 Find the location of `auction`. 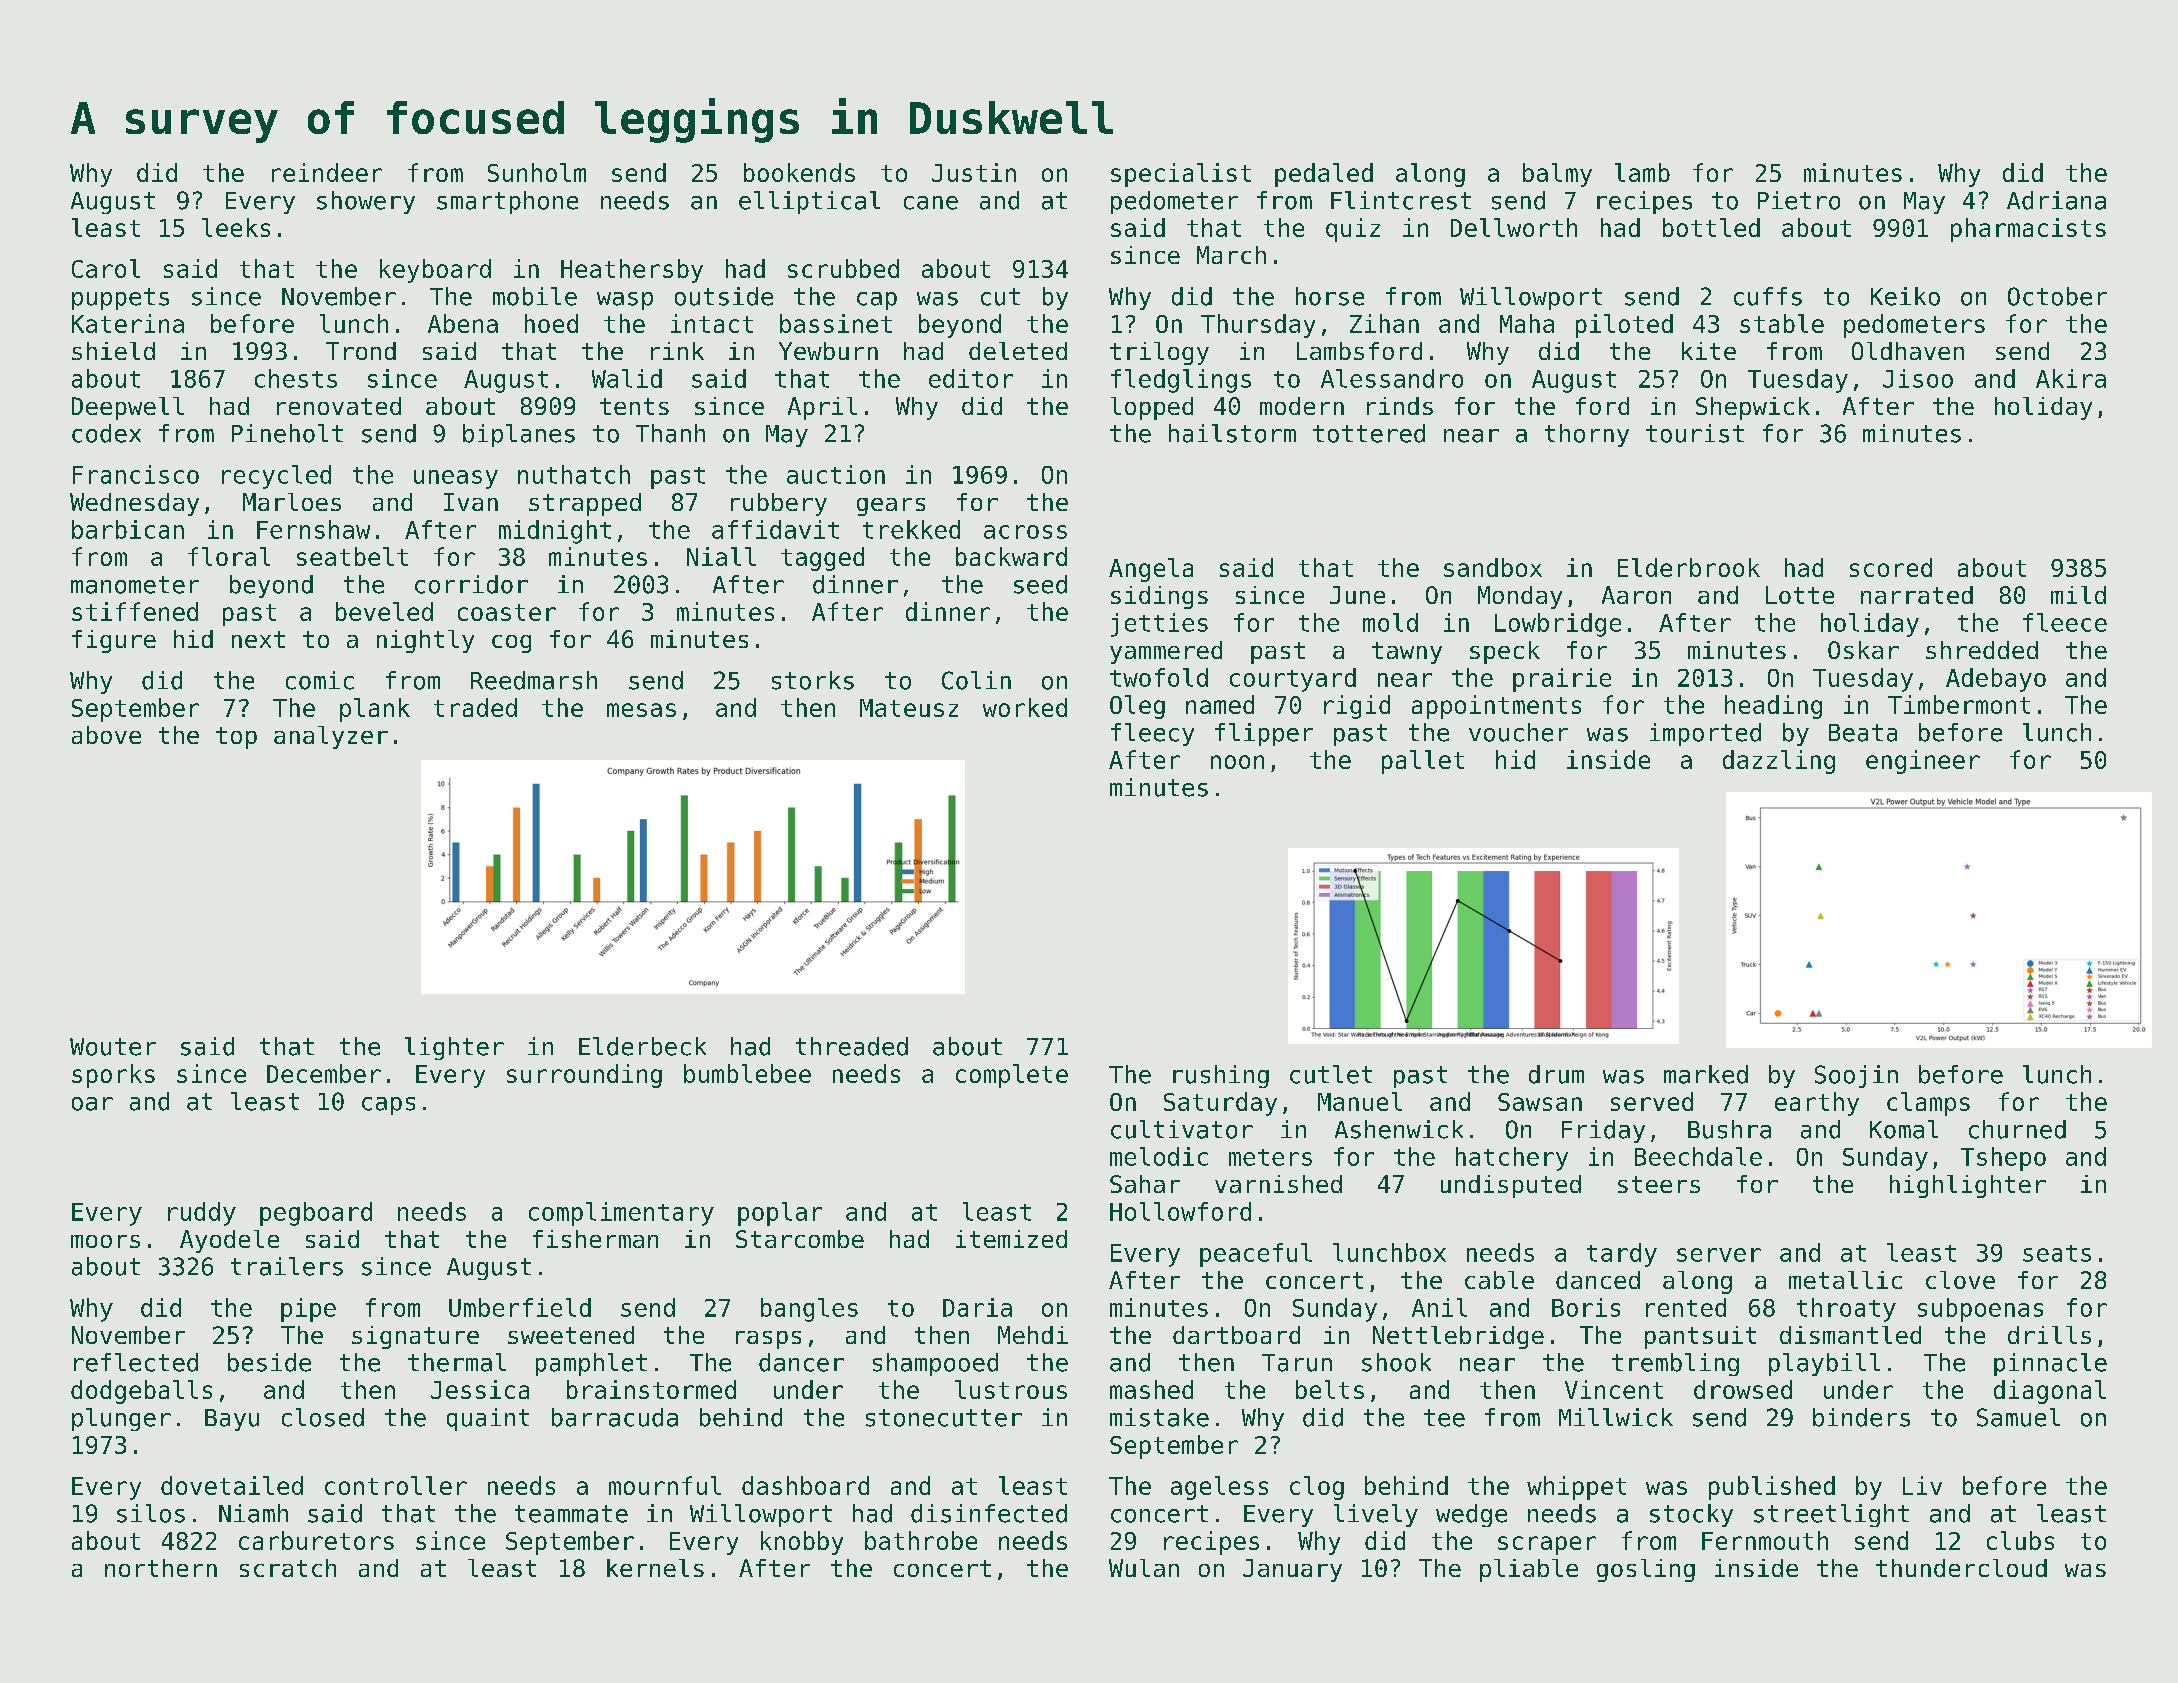

auction is located at coordinates (836, 474).
